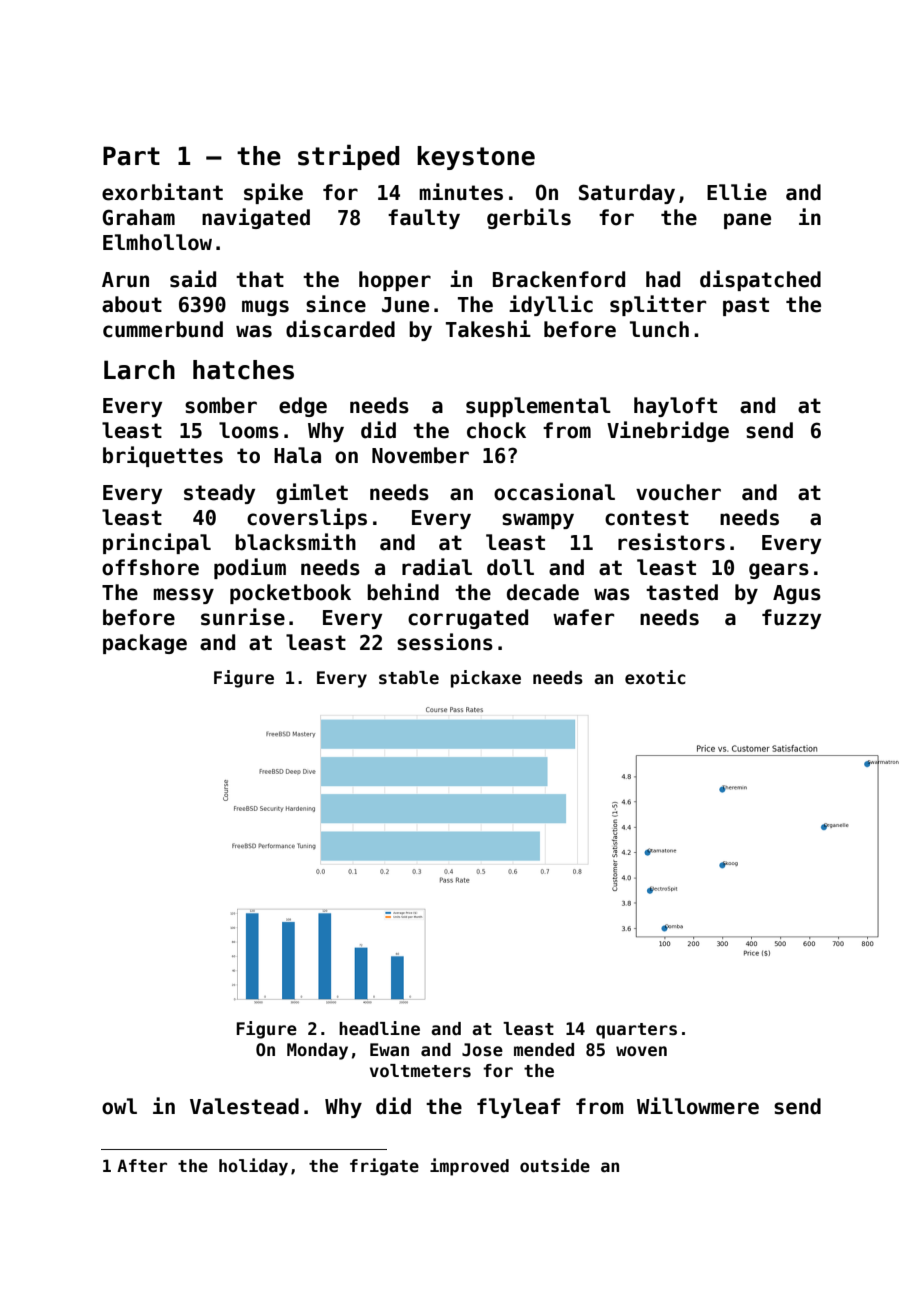 The width and height of the screenshot is (924, 1314). I want to click on Willowmere, so click(698, 1106).
